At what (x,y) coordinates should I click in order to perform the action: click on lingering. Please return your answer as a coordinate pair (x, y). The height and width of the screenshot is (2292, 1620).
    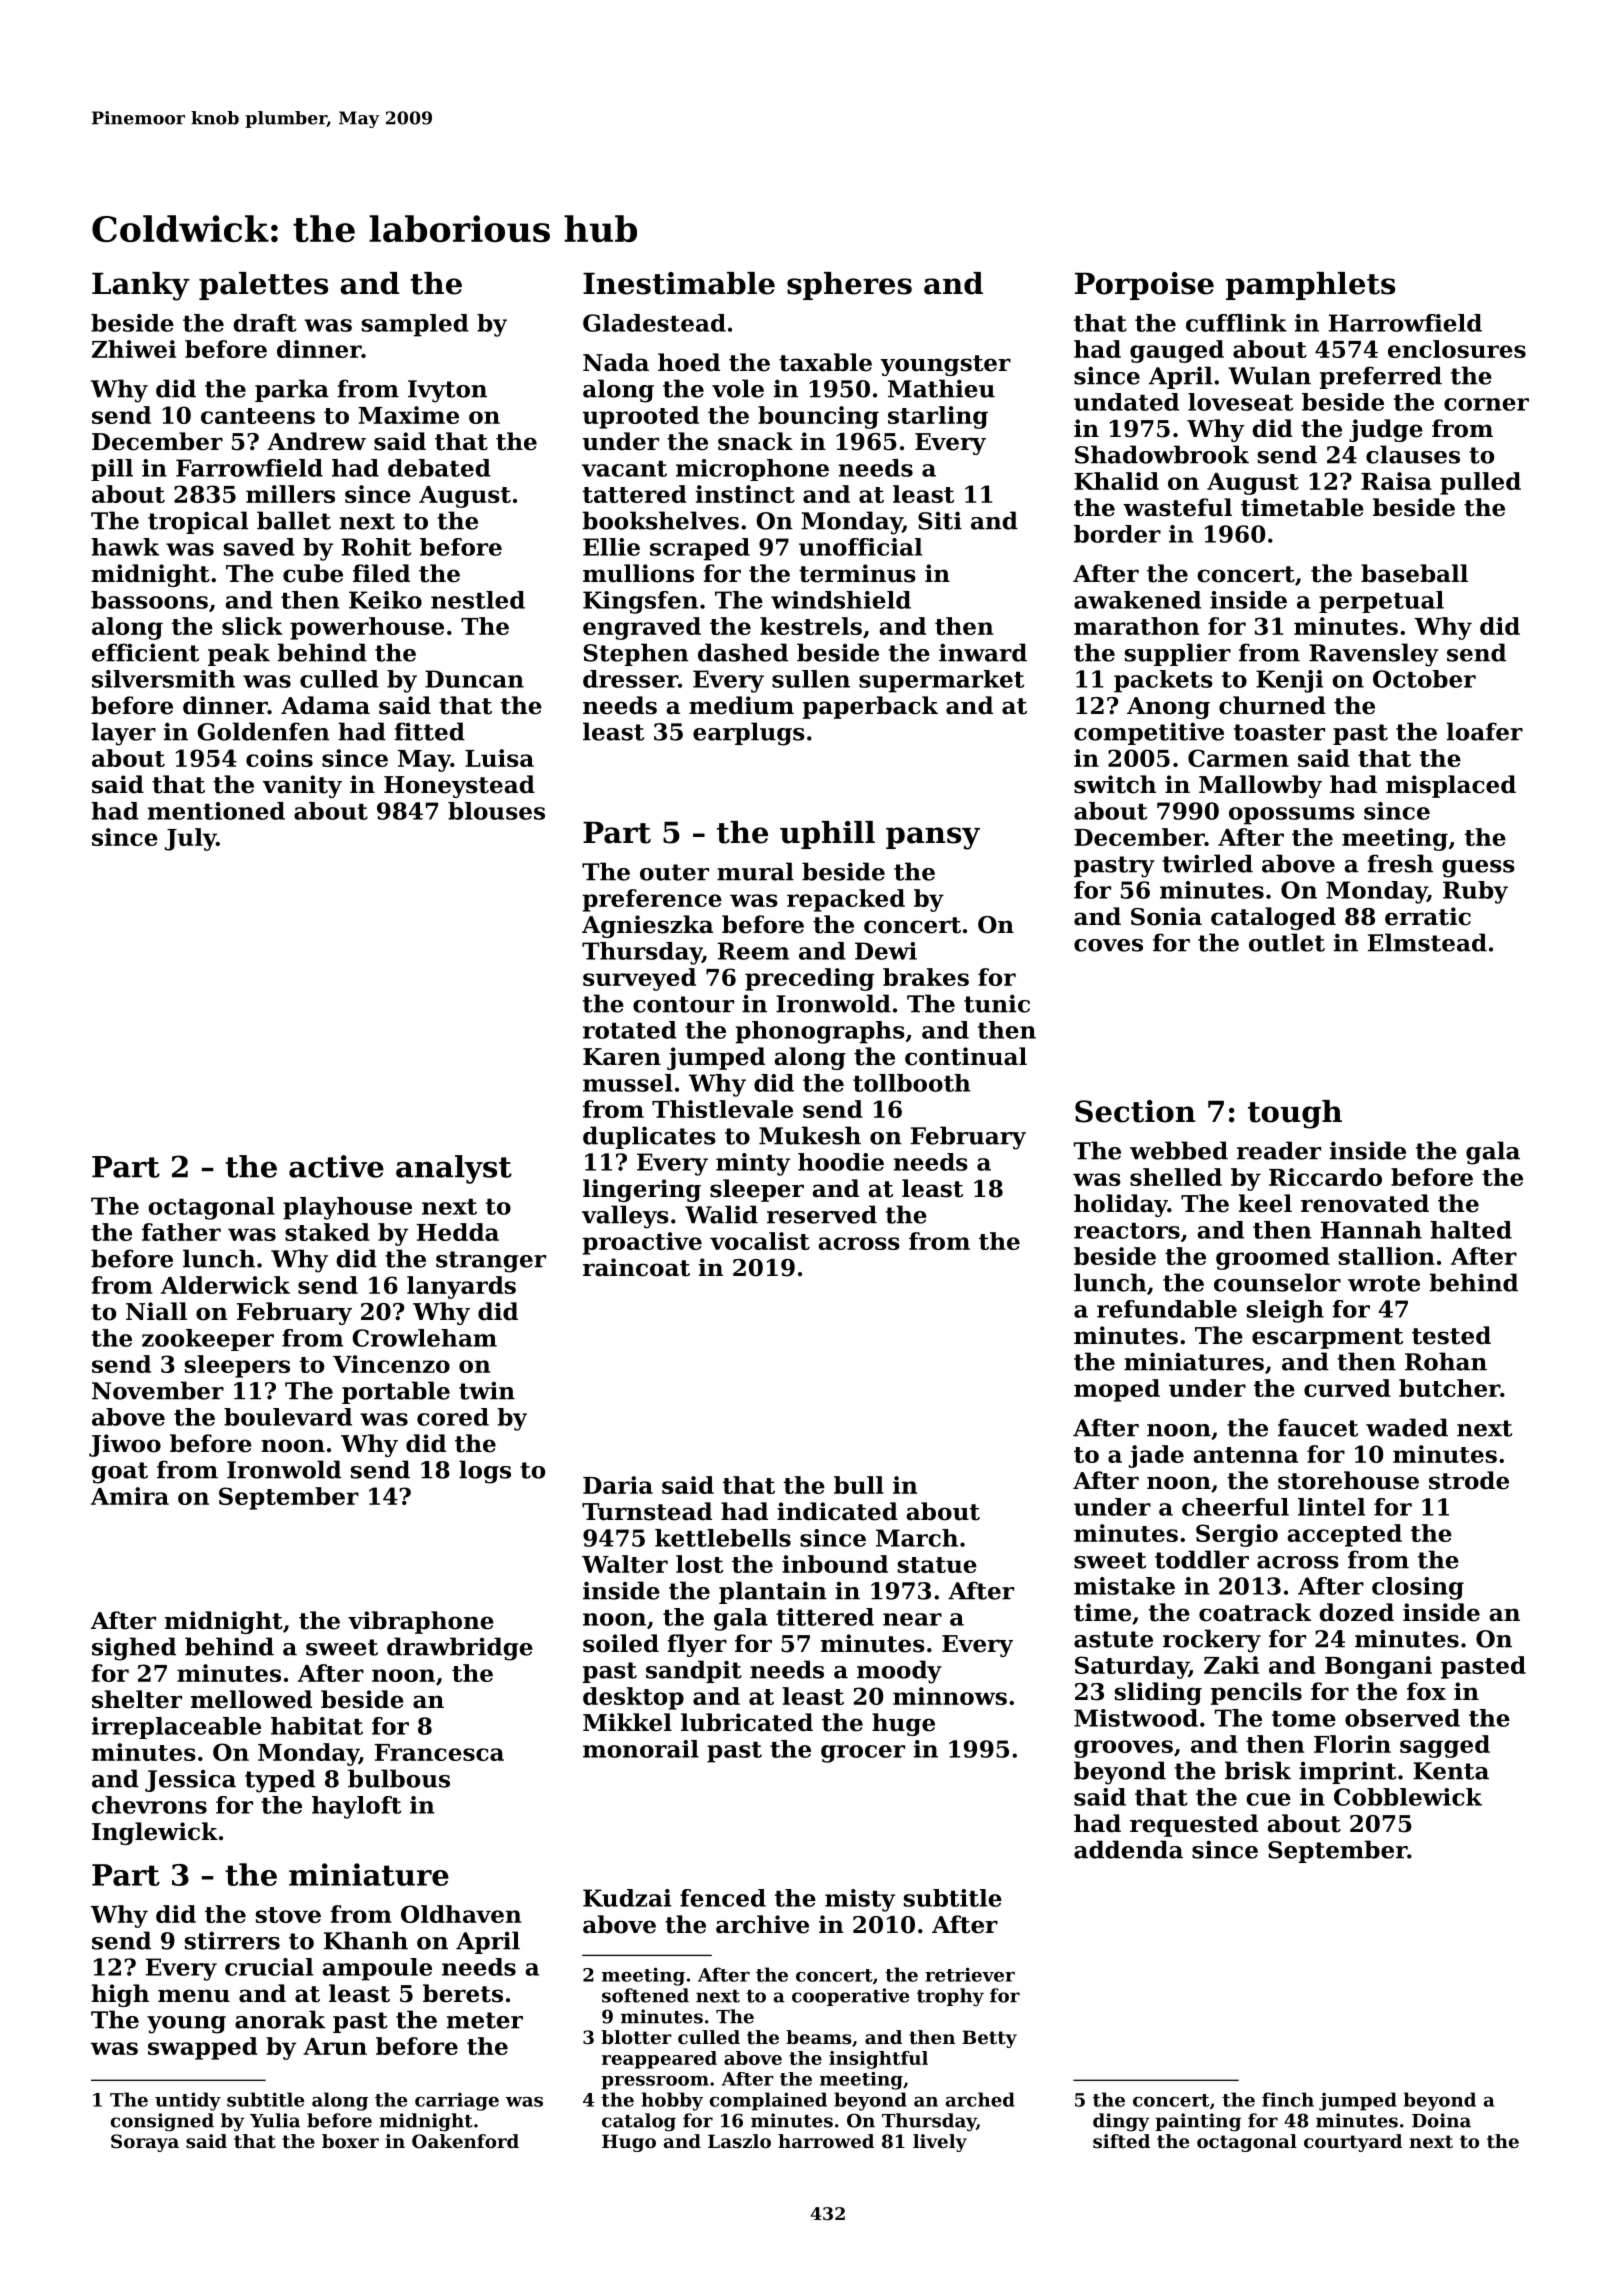
    Looking at the image, I should click on (642, 1190).
